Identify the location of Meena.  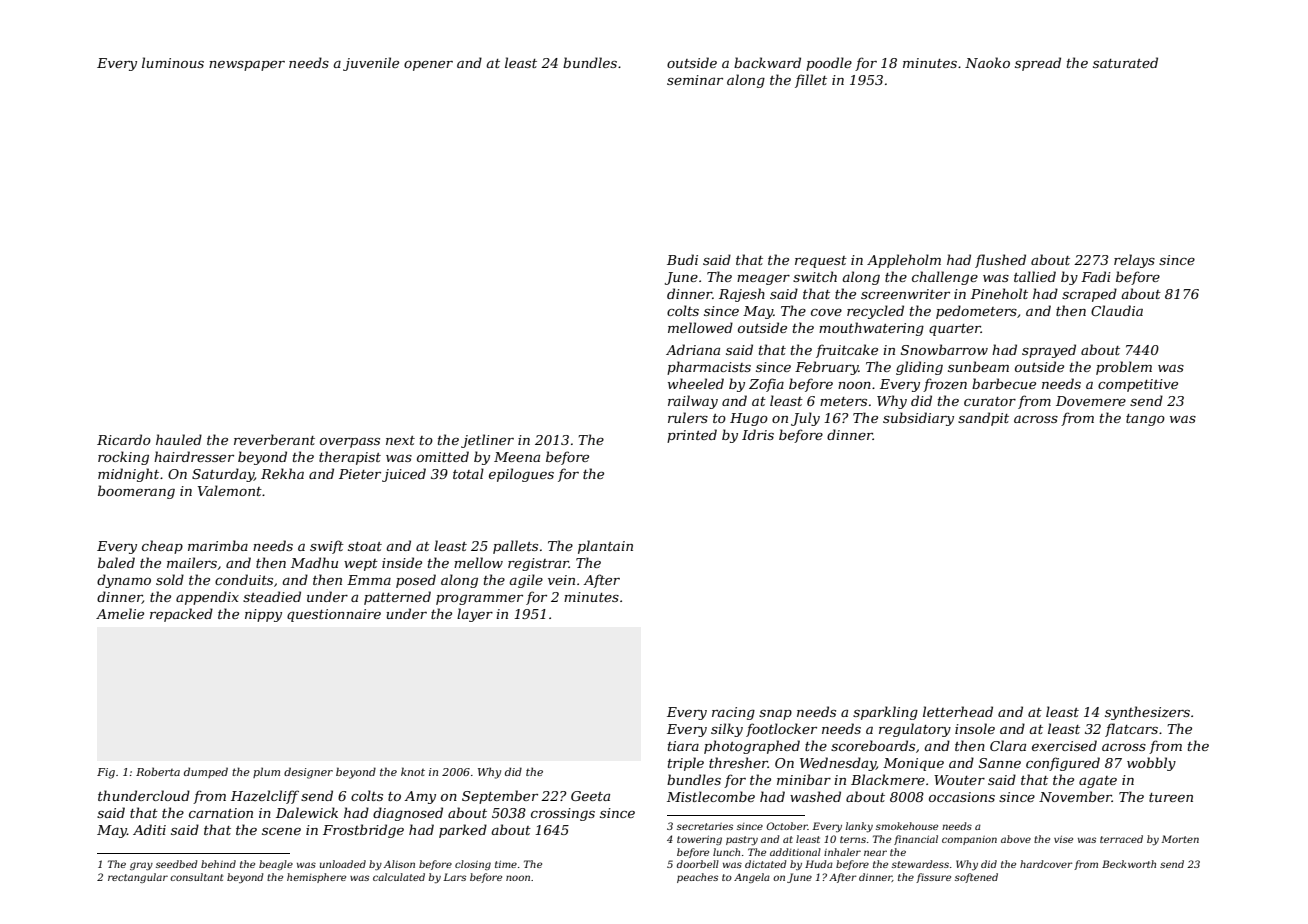
(517, 457).
